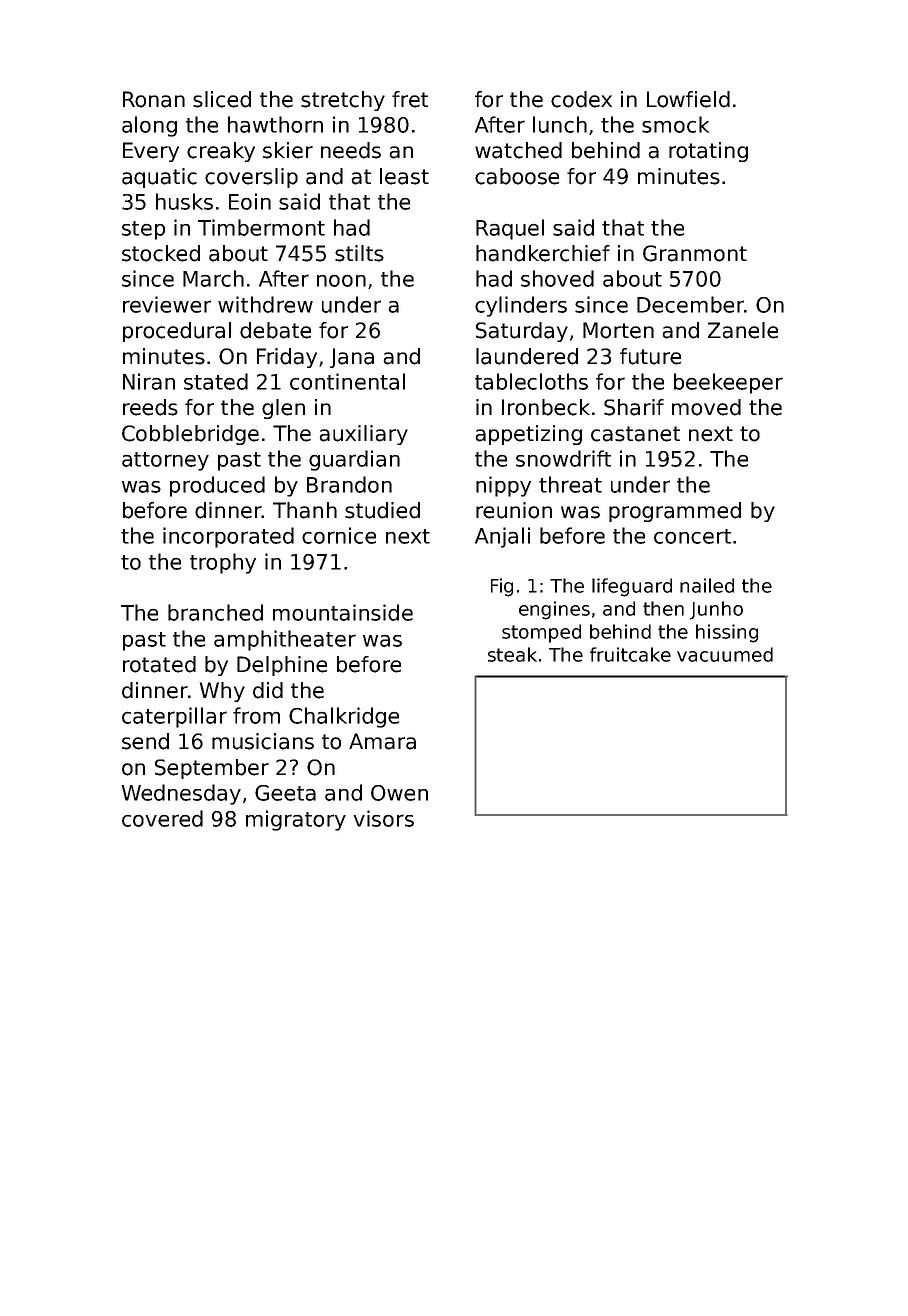 The height and width of the screenshot is (1316, 908). I want to click on Chalkridge, so click(344, 717).
